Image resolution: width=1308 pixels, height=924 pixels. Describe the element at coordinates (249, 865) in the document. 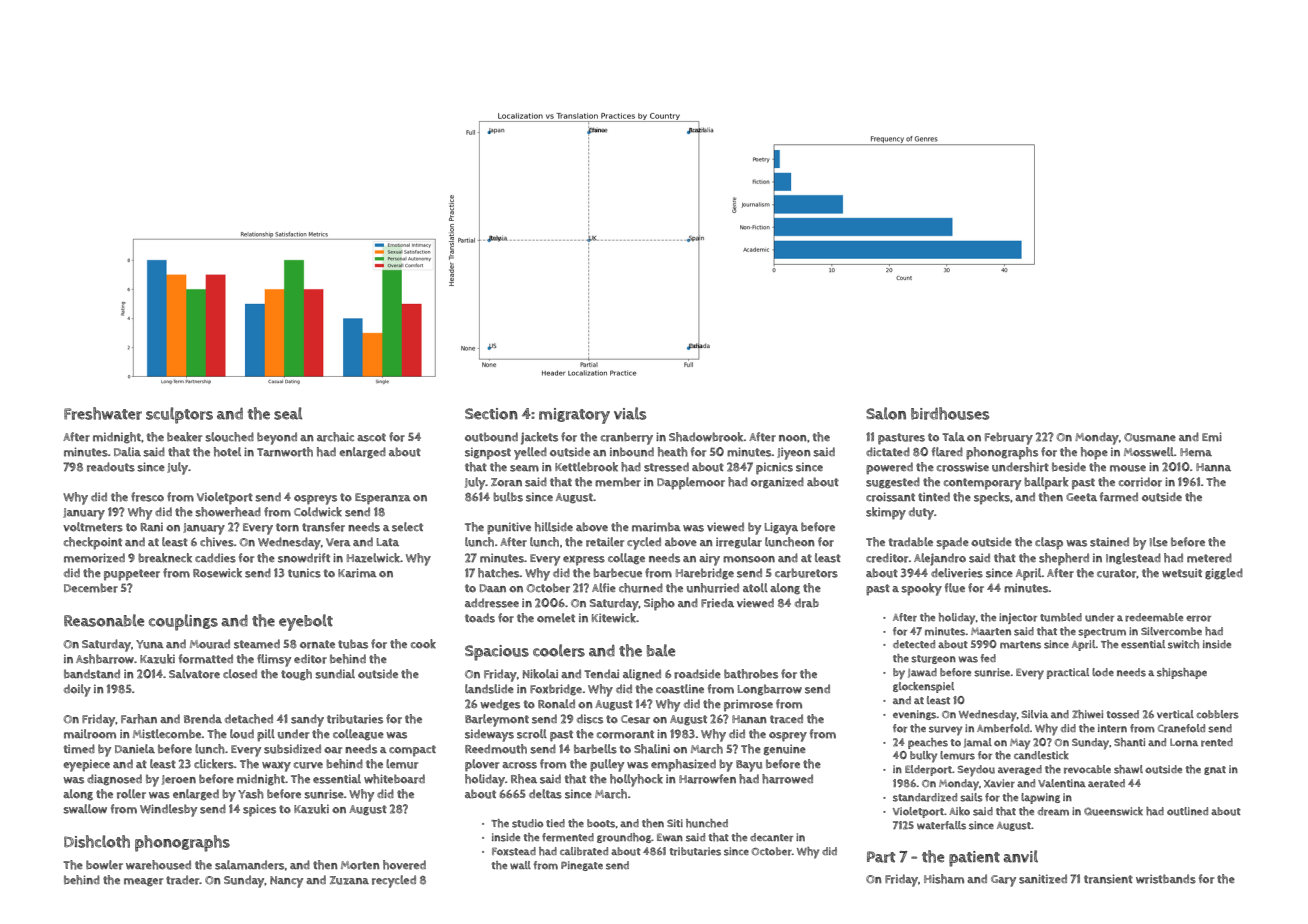

I see `salamanders` at that location.
